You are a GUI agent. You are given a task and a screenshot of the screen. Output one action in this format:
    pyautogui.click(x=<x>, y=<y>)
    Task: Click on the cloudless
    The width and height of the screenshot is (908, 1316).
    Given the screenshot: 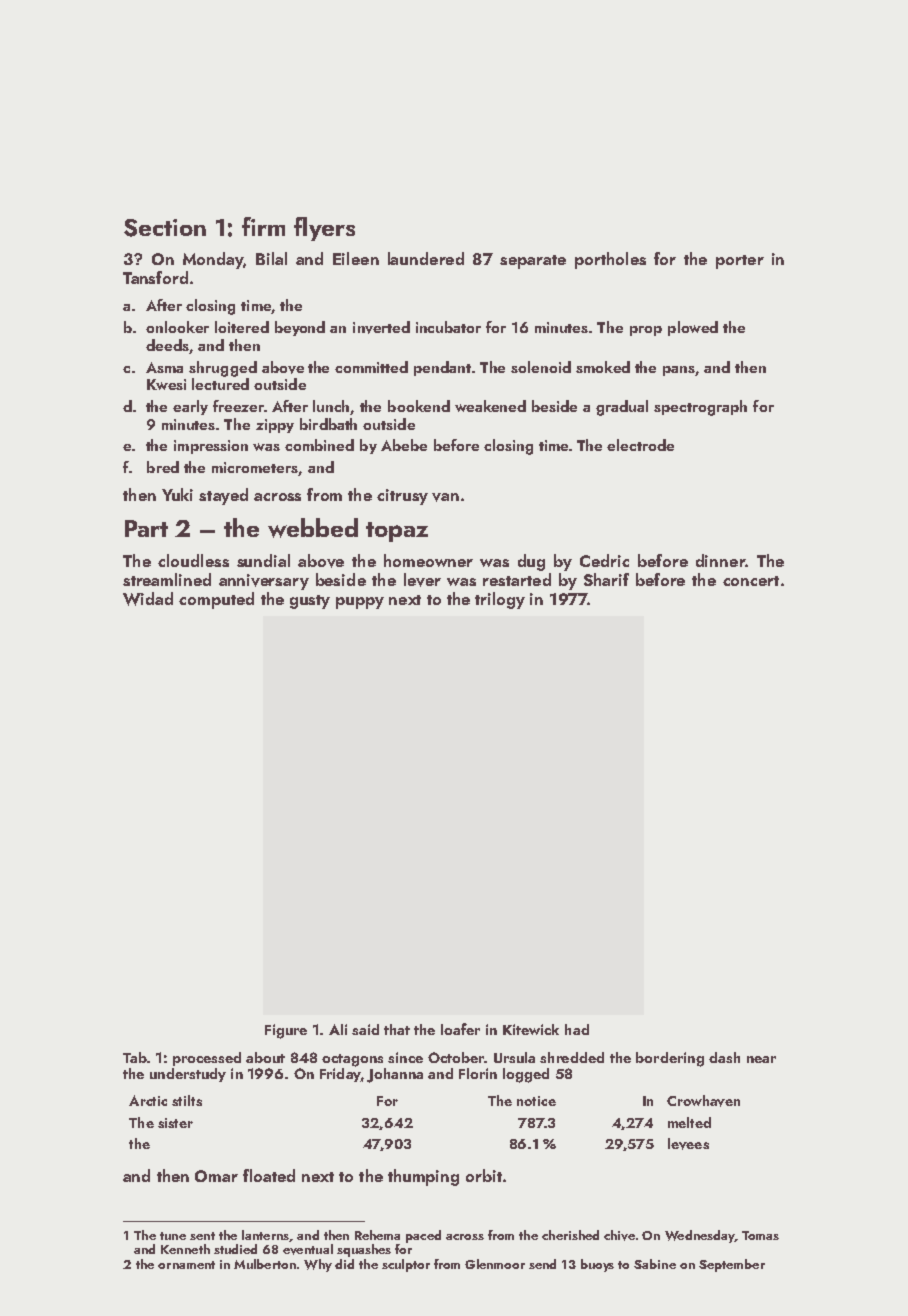 What is the action you would take?
    pyautogui.click(x=193, y=560)
